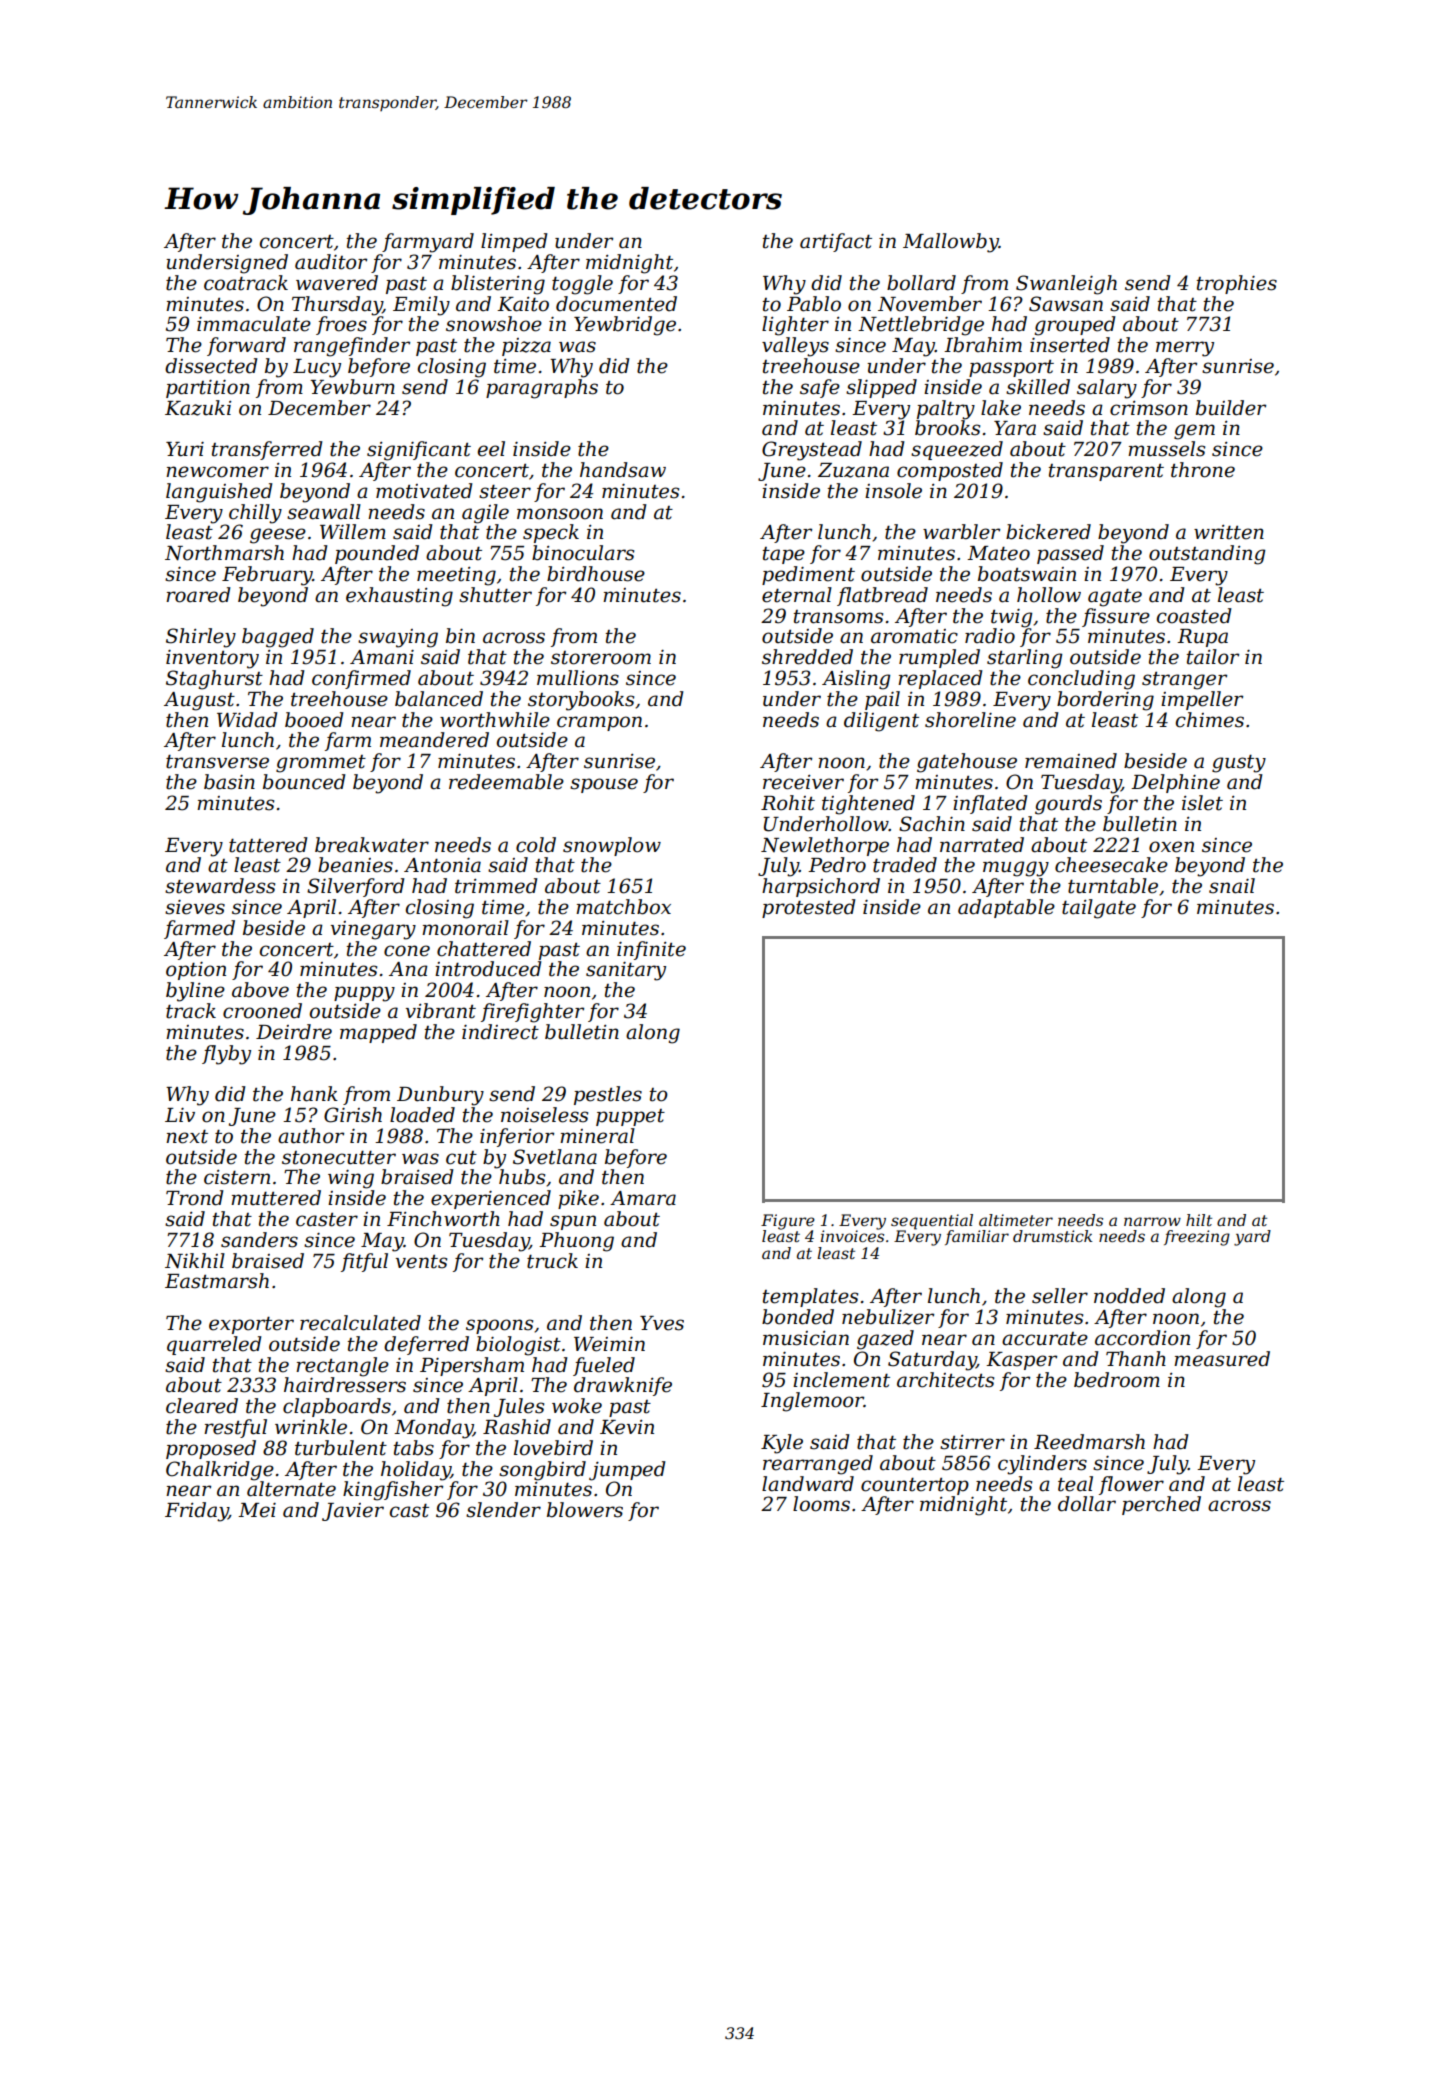 The width and height of the page is (1450, 2100). What do you see at coordinates (932, 1361) in the page?
I see `Saturday` at bounding box center [932, 1361].
